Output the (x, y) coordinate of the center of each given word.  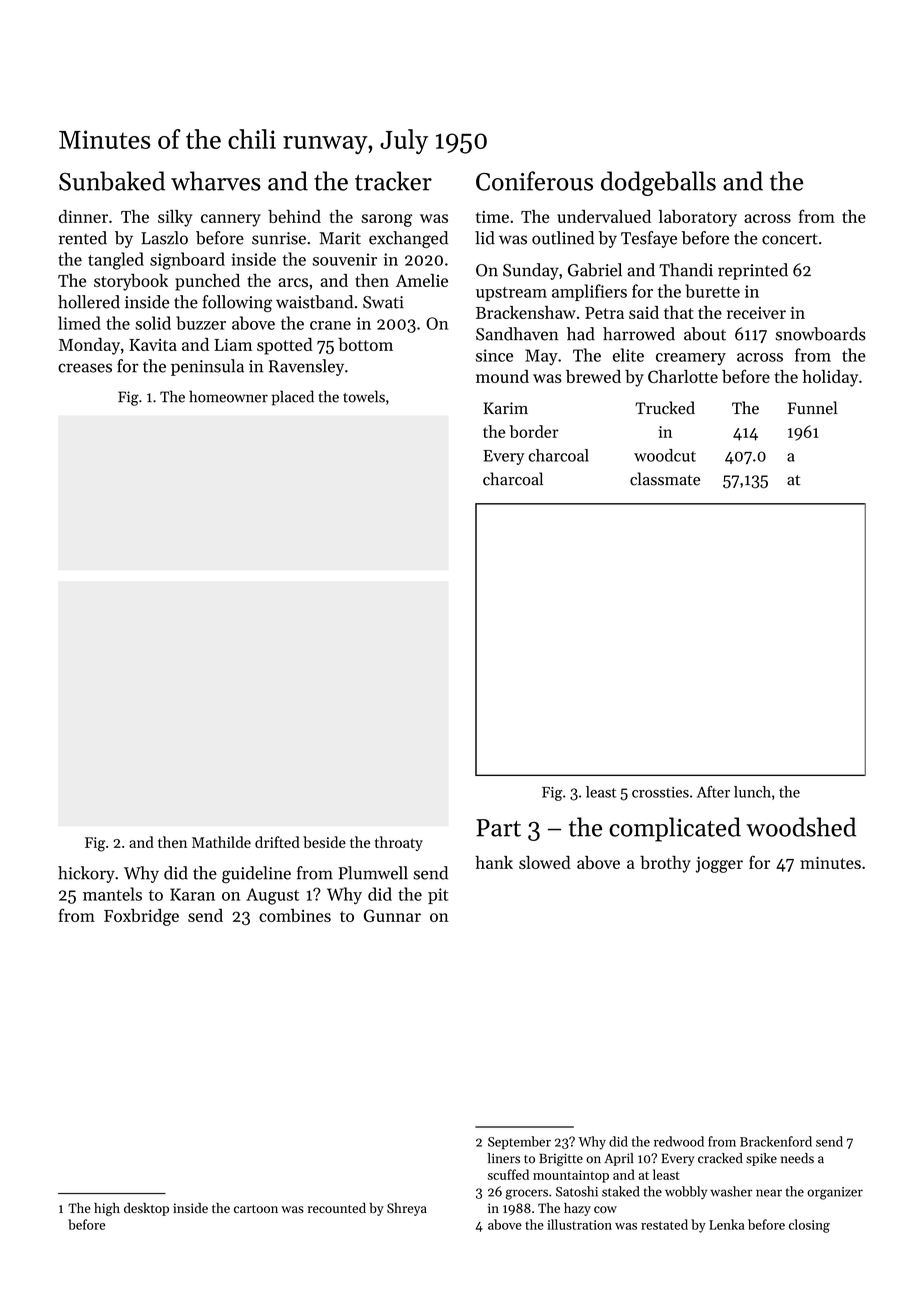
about (705, 334)
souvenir (344, 259)
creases (85, 368)
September (519, 1143)
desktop (146, 1209)
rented (83, 238)
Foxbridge (141, 917)
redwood (679, 1141)
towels (364, 396)
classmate (665, 479)
